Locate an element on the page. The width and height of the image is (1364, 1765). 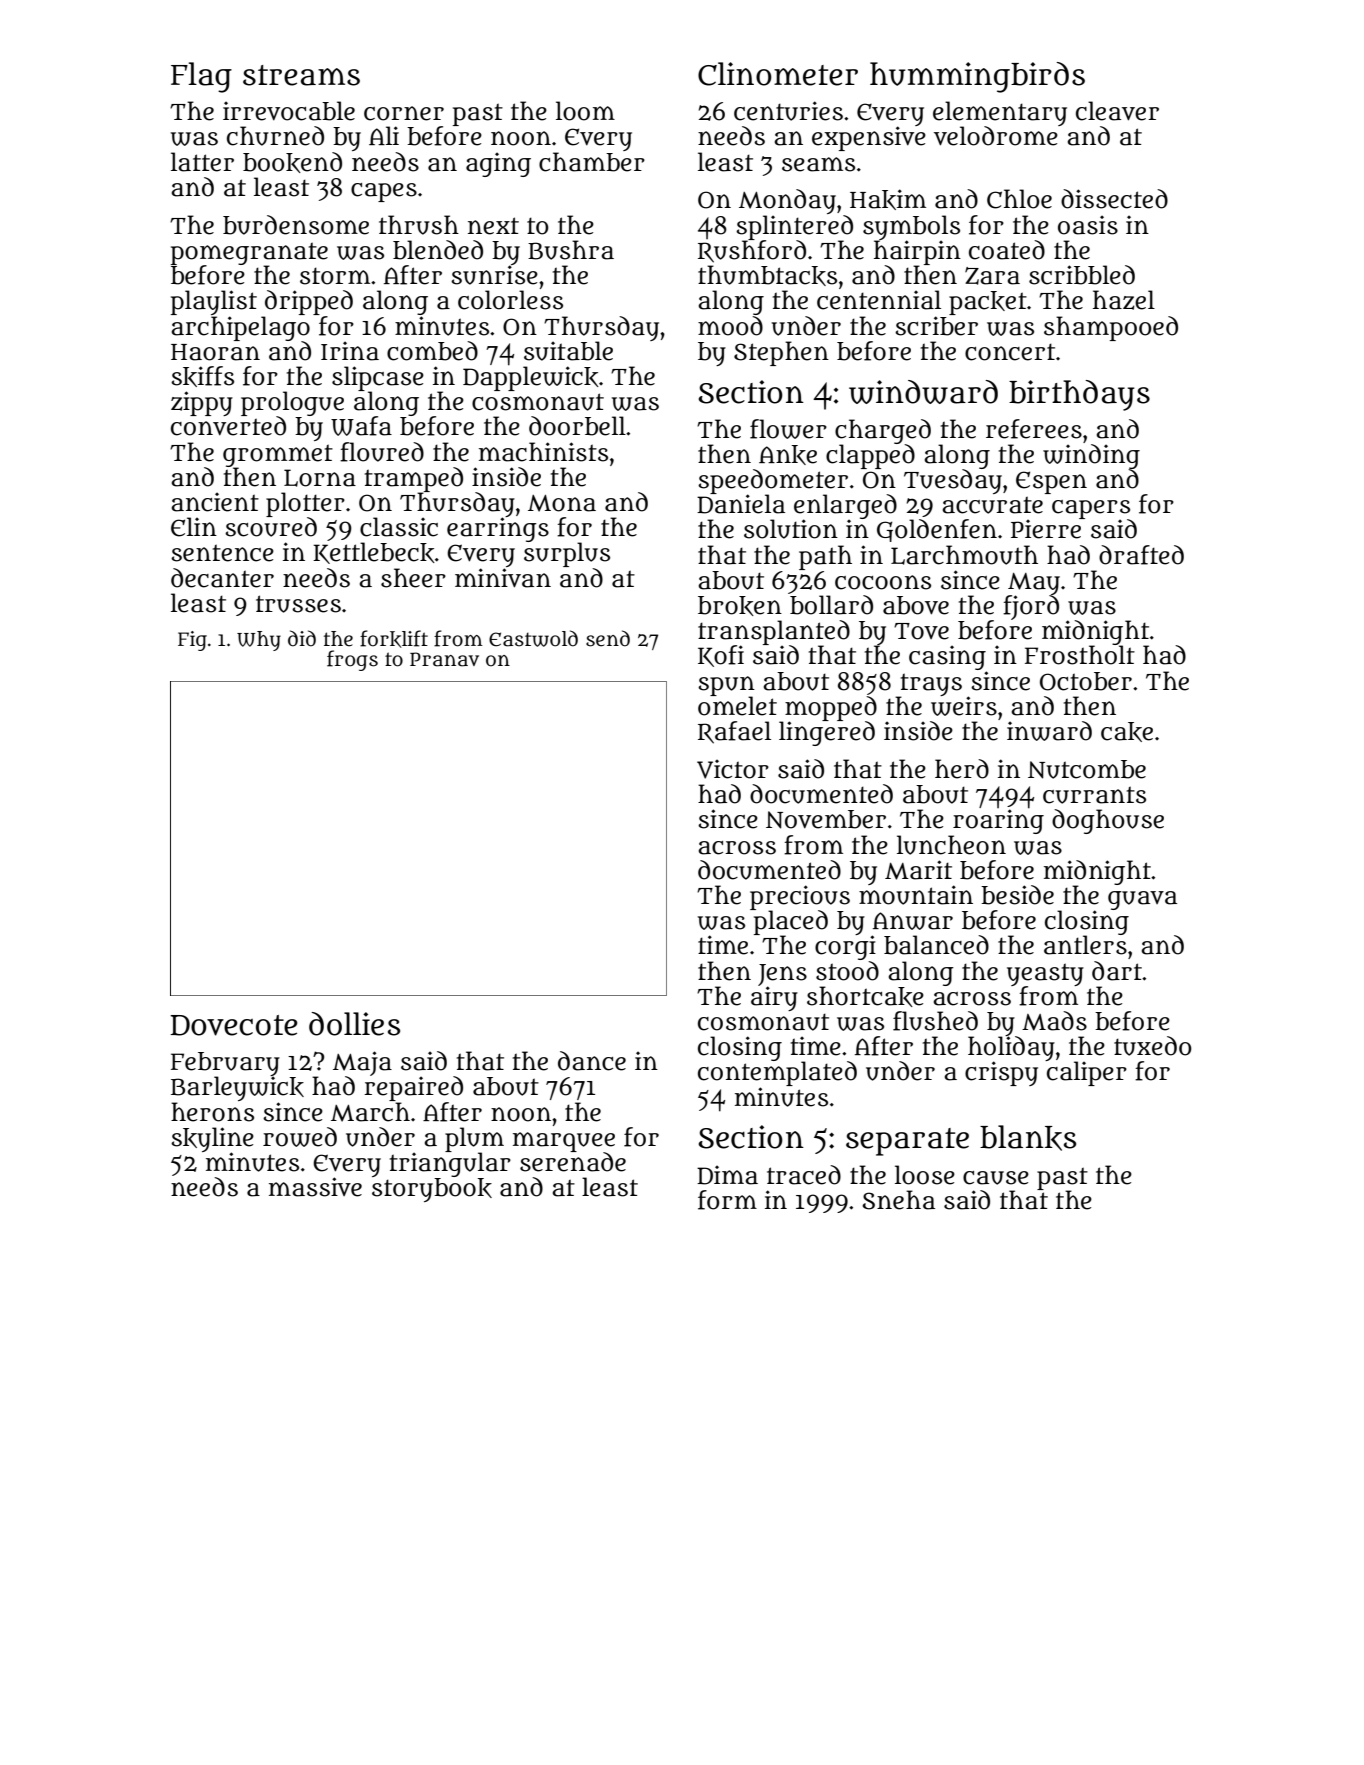
storm is located at coordinates (335, 276).
